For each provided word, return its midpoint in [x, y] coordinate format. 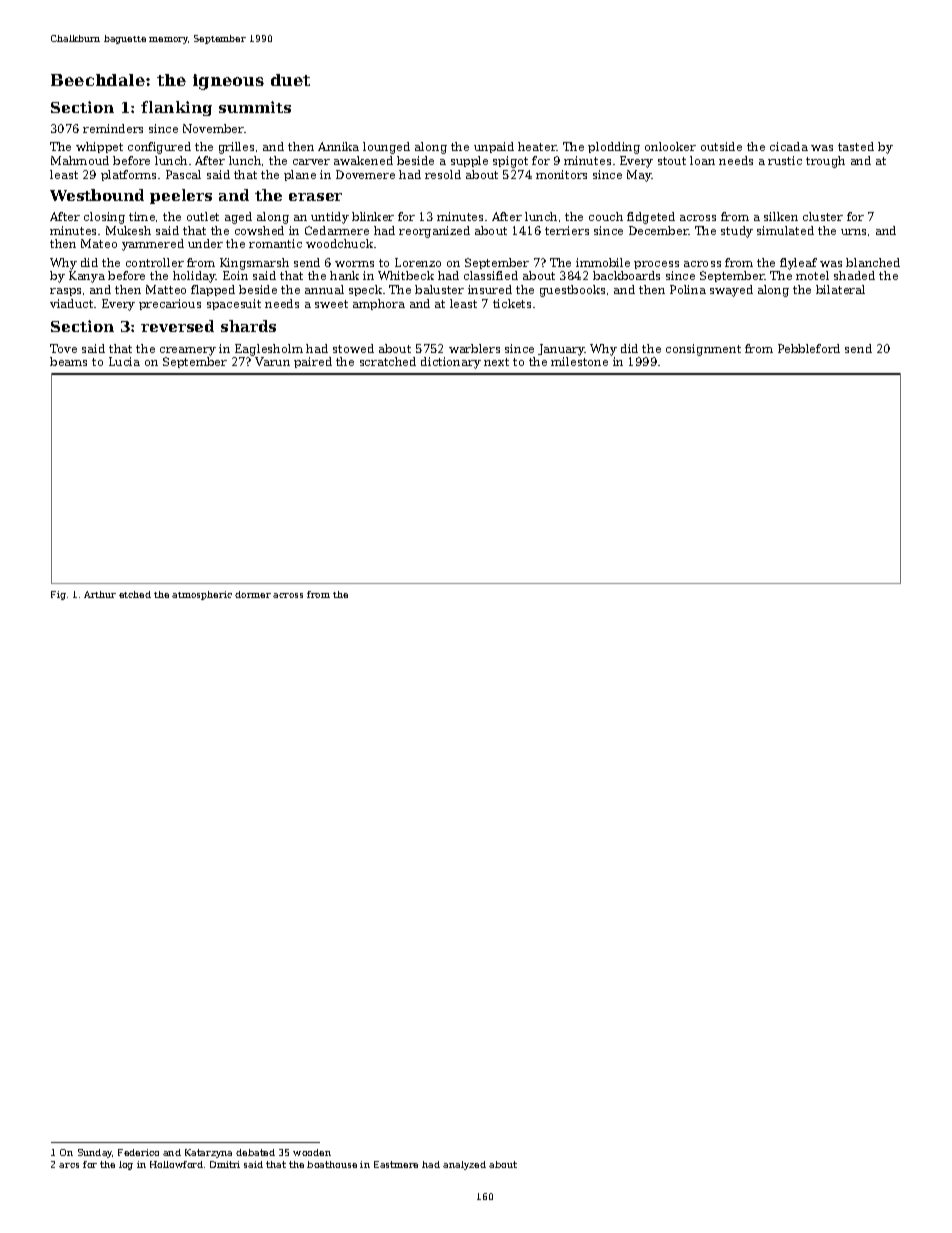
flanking [176, 108]
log [126, 1165]
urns [853, 232]
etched [135, 594]
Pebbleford [809, 348]
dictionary [451, 363]
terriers [567, 230]
